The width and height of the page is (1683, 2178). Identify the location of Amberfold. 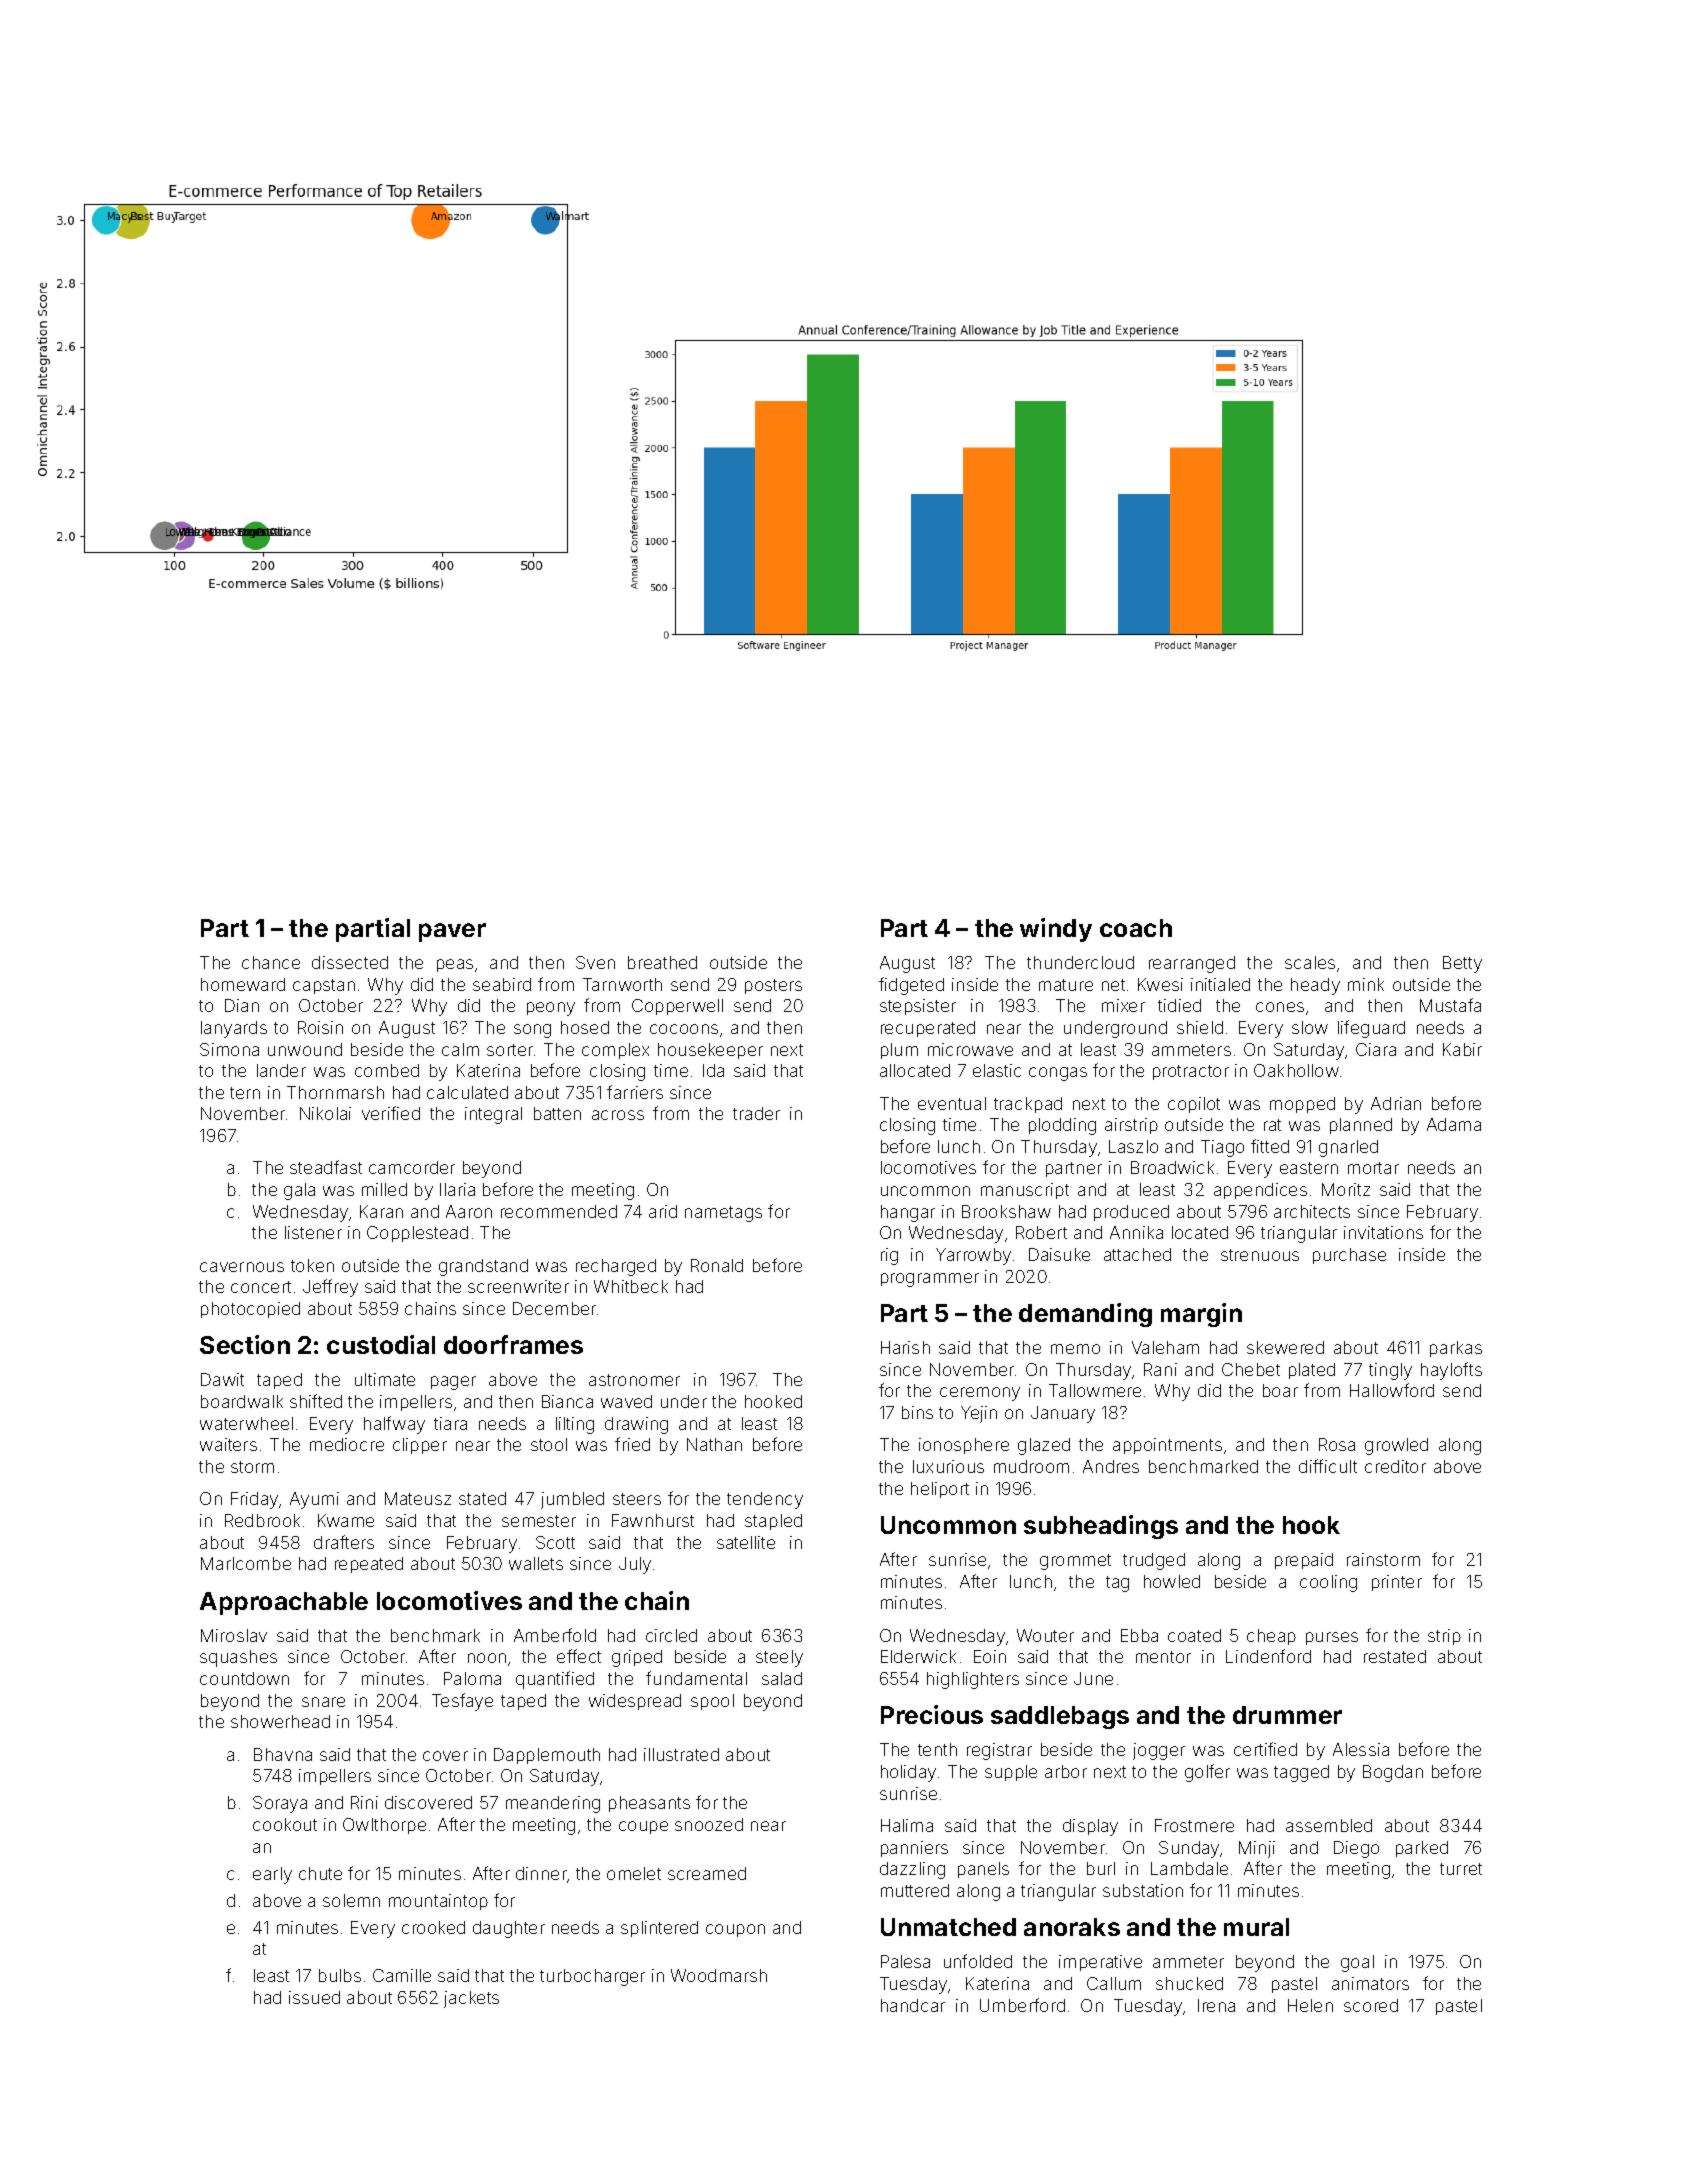
(555, 1635).
